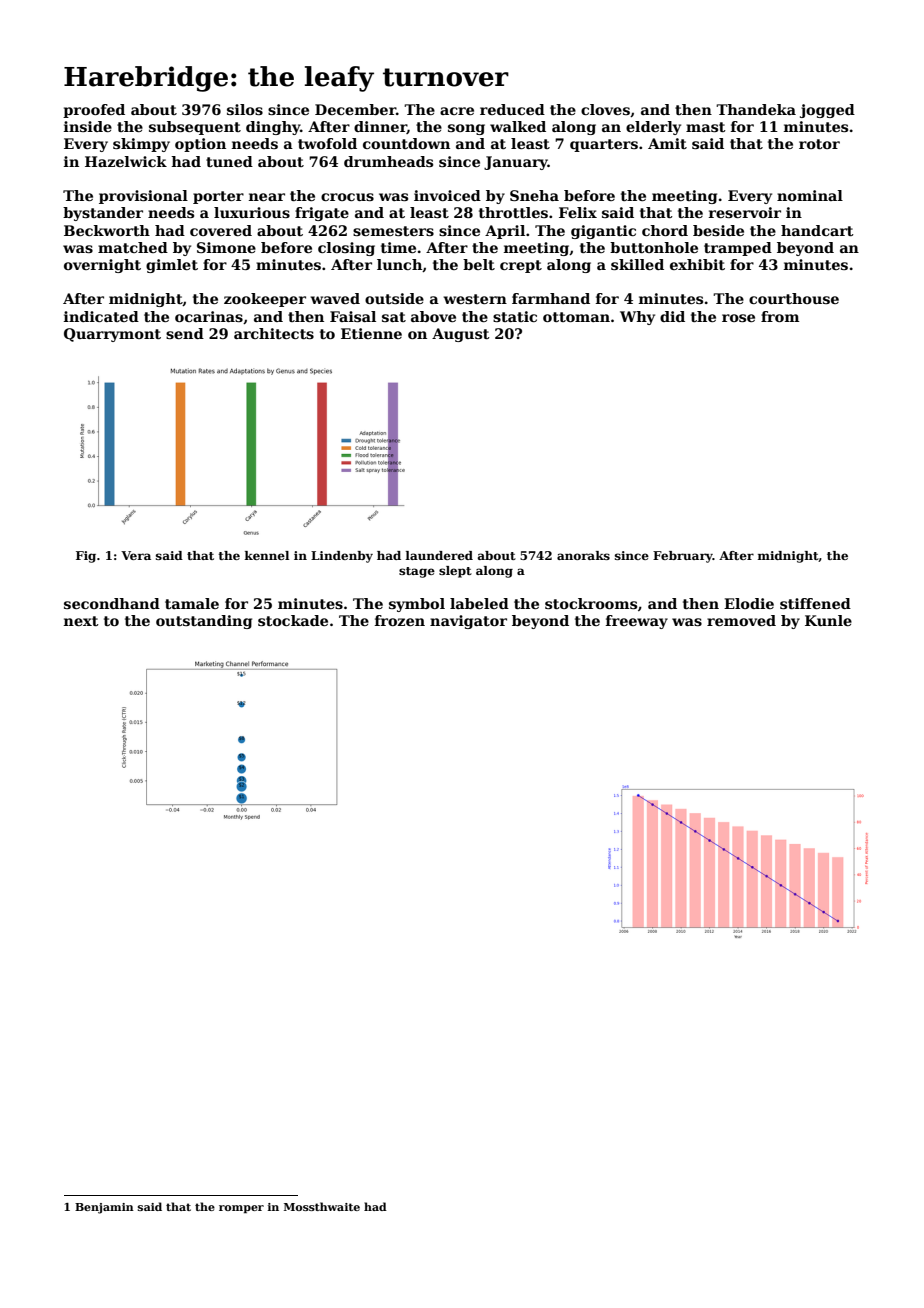  I want to click on above, so click(433, 316).
